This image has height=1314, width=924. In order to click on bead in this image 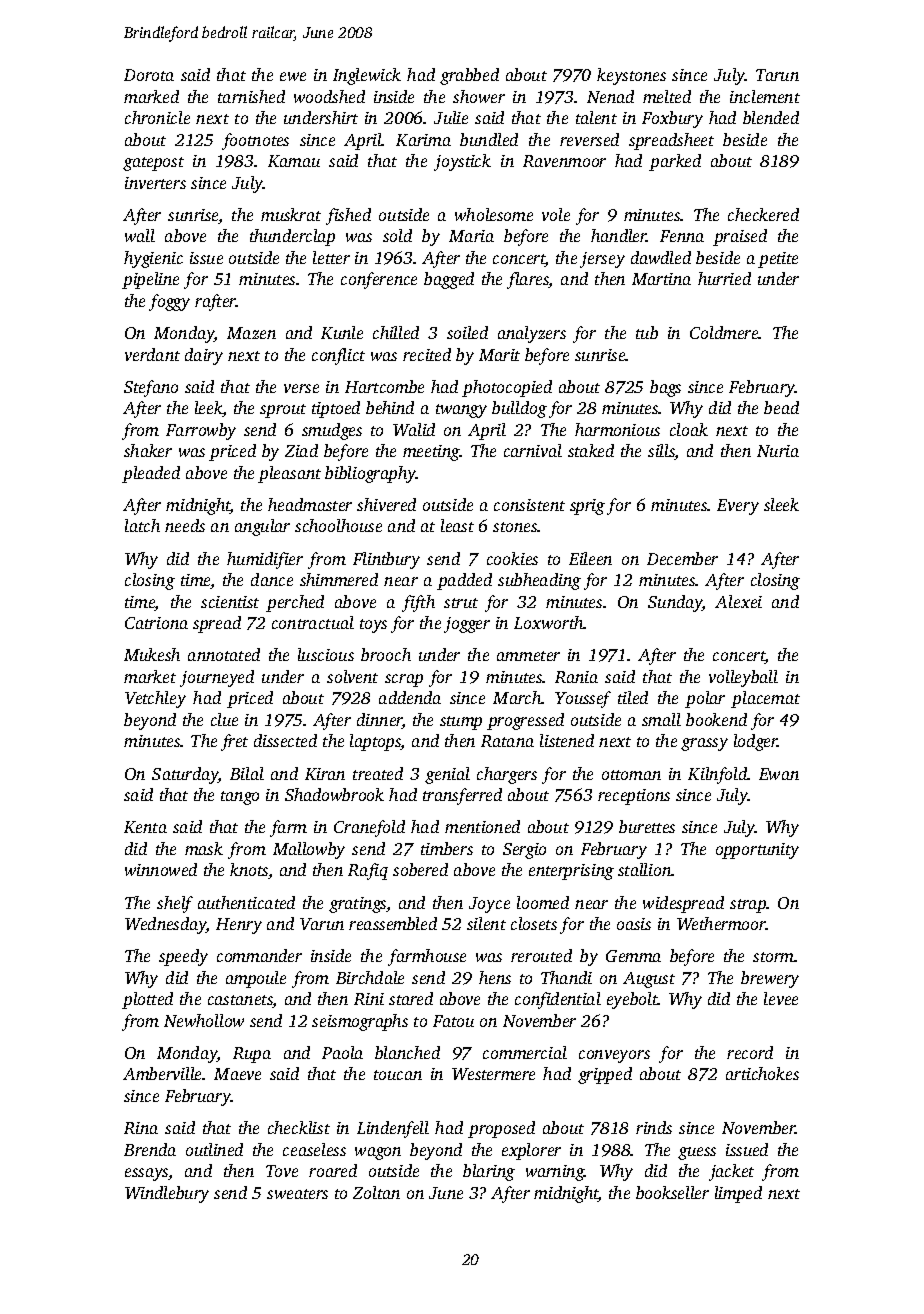, I will do `click(781, 407)`.
